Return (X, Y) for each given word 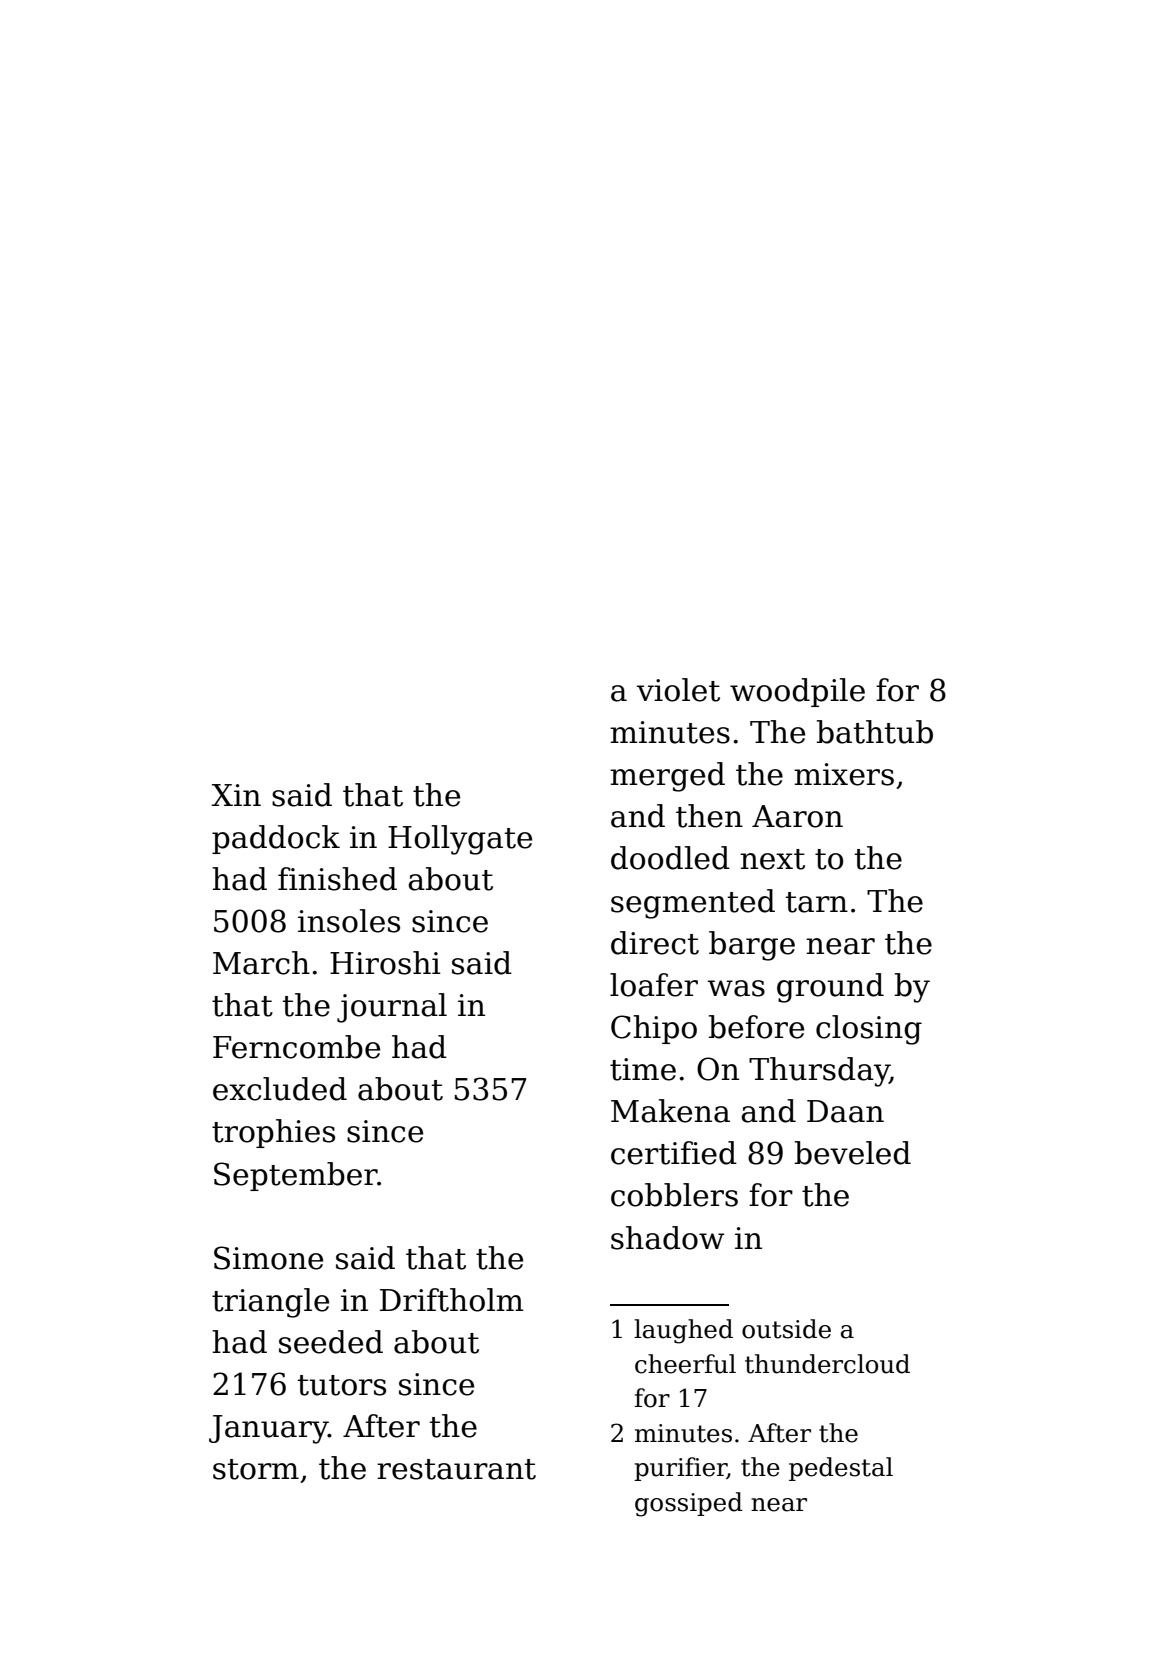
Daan (845, 1111)
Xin (236, 795)
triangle (270, 1303)
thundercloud (827, 1364)
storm (256, 1469)
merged (667, 777)
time (643, 1069)
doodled (670, 858)
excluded (280, 1089)
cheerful (685, 1364)
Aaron (797, 816)
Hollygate (460, 840)
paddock (276, 839)
